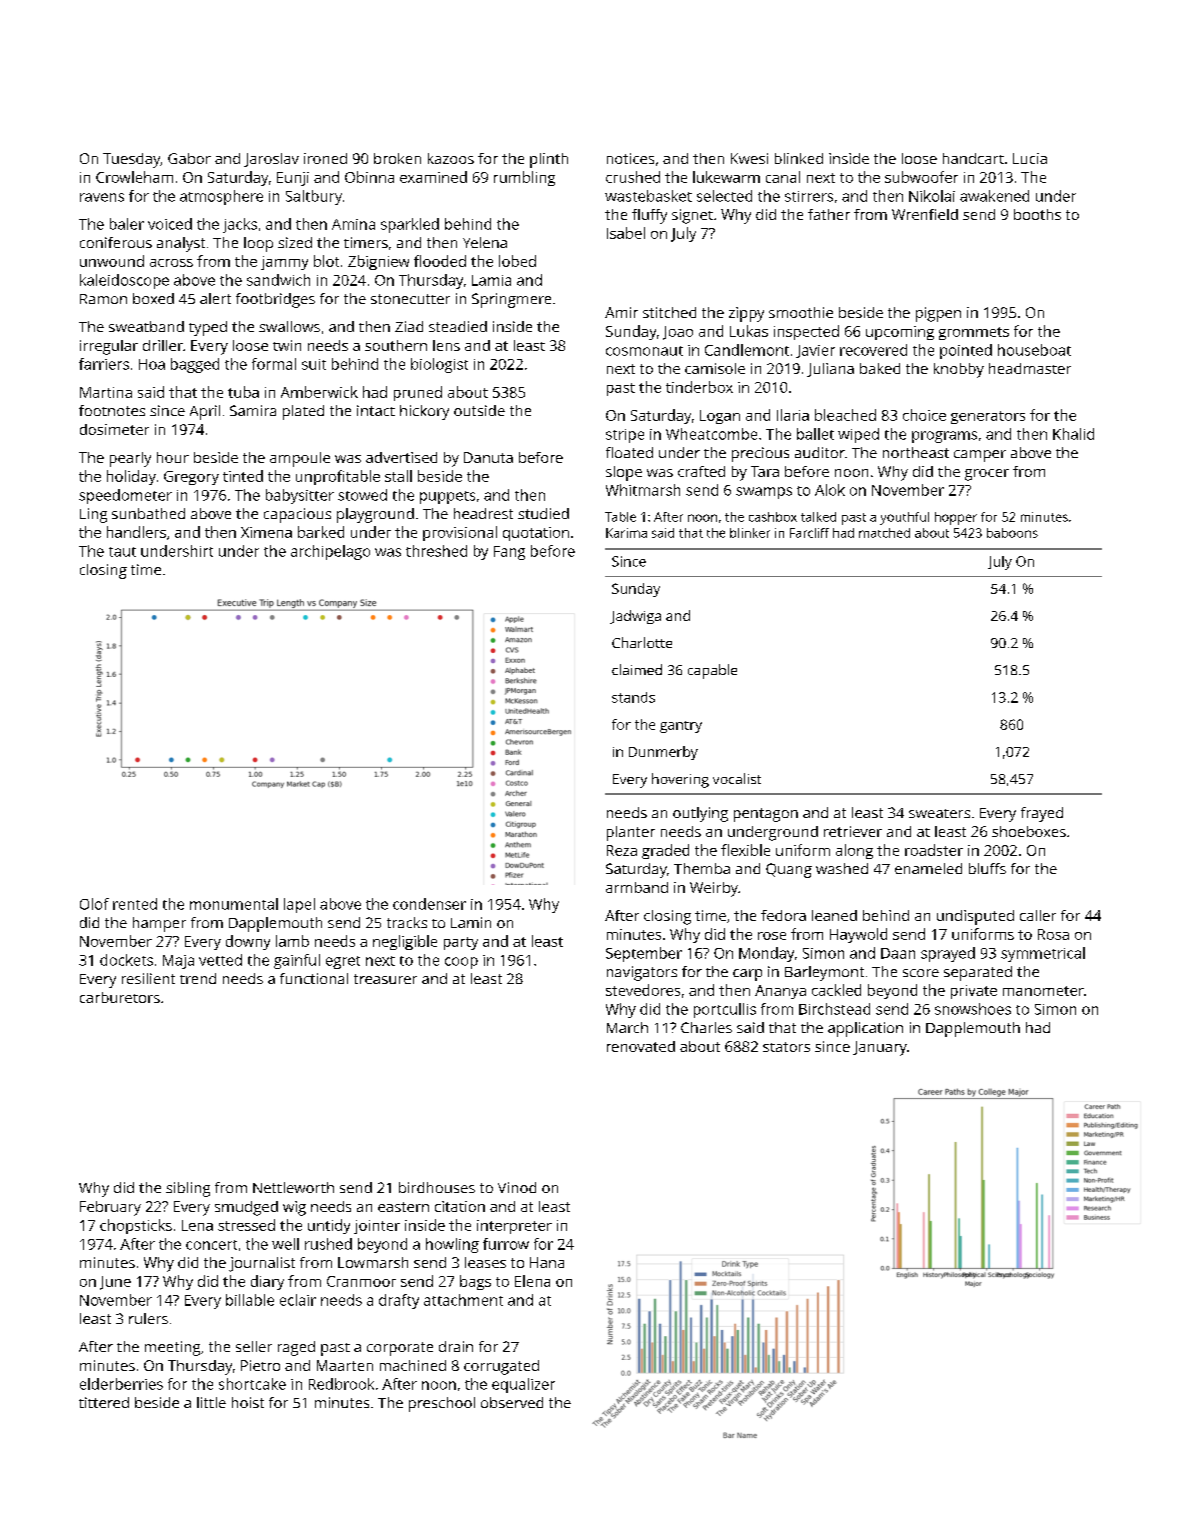 The image size is (1181, 1528). I want to click on Vinod, so click(517, 1187).
